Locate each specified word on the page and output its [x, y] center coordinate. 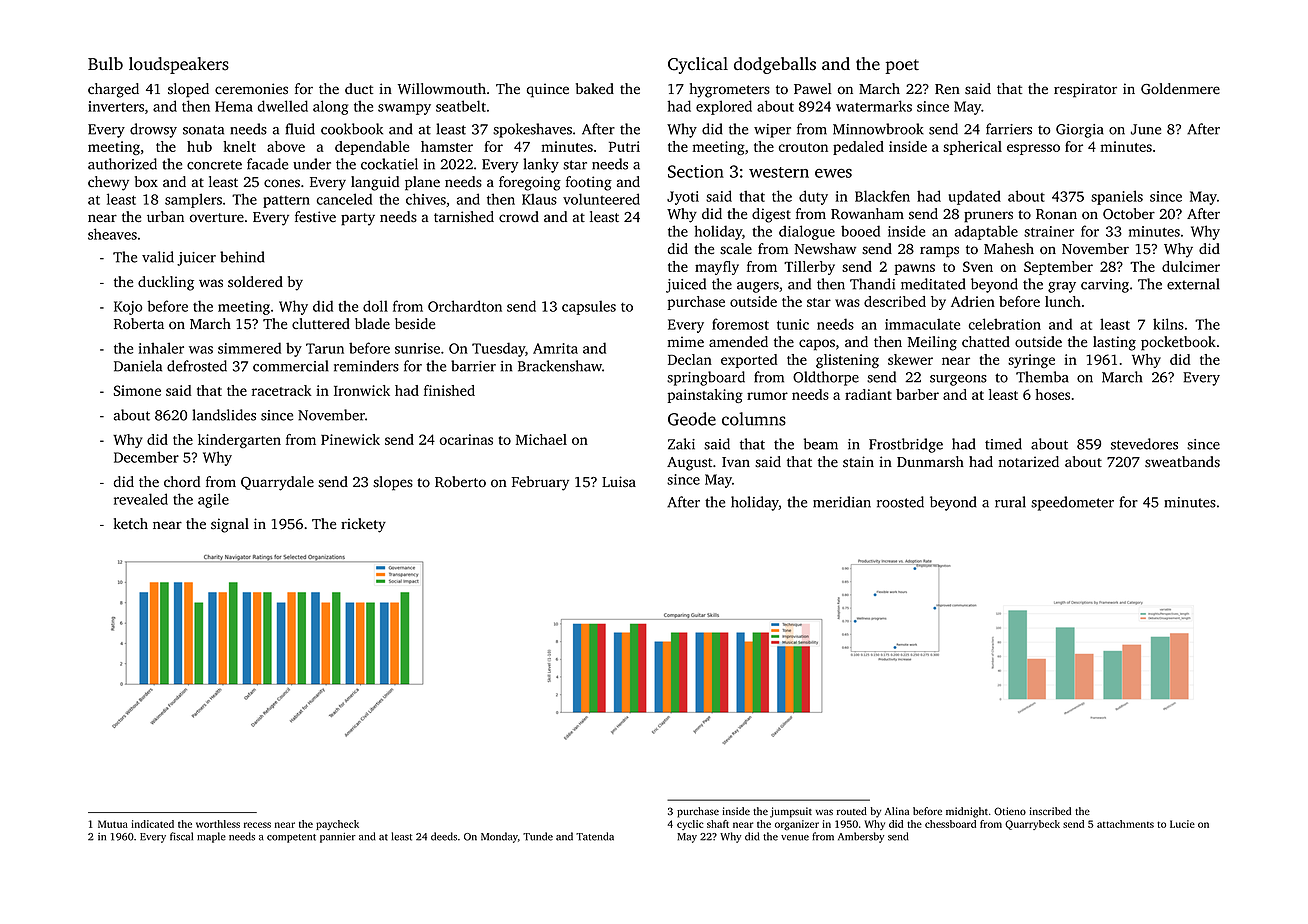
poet [902, 66]
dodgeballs [775, 65]
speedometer [1072, 503]
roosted [900, 502]
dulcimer [1191, 266]
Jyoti [683, 198]
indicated [152, 824]
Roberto [460, 482]
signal [230, 525]
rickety [363, 525]
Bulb [105, 63]
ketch [131, 523]
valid [158, 257]
